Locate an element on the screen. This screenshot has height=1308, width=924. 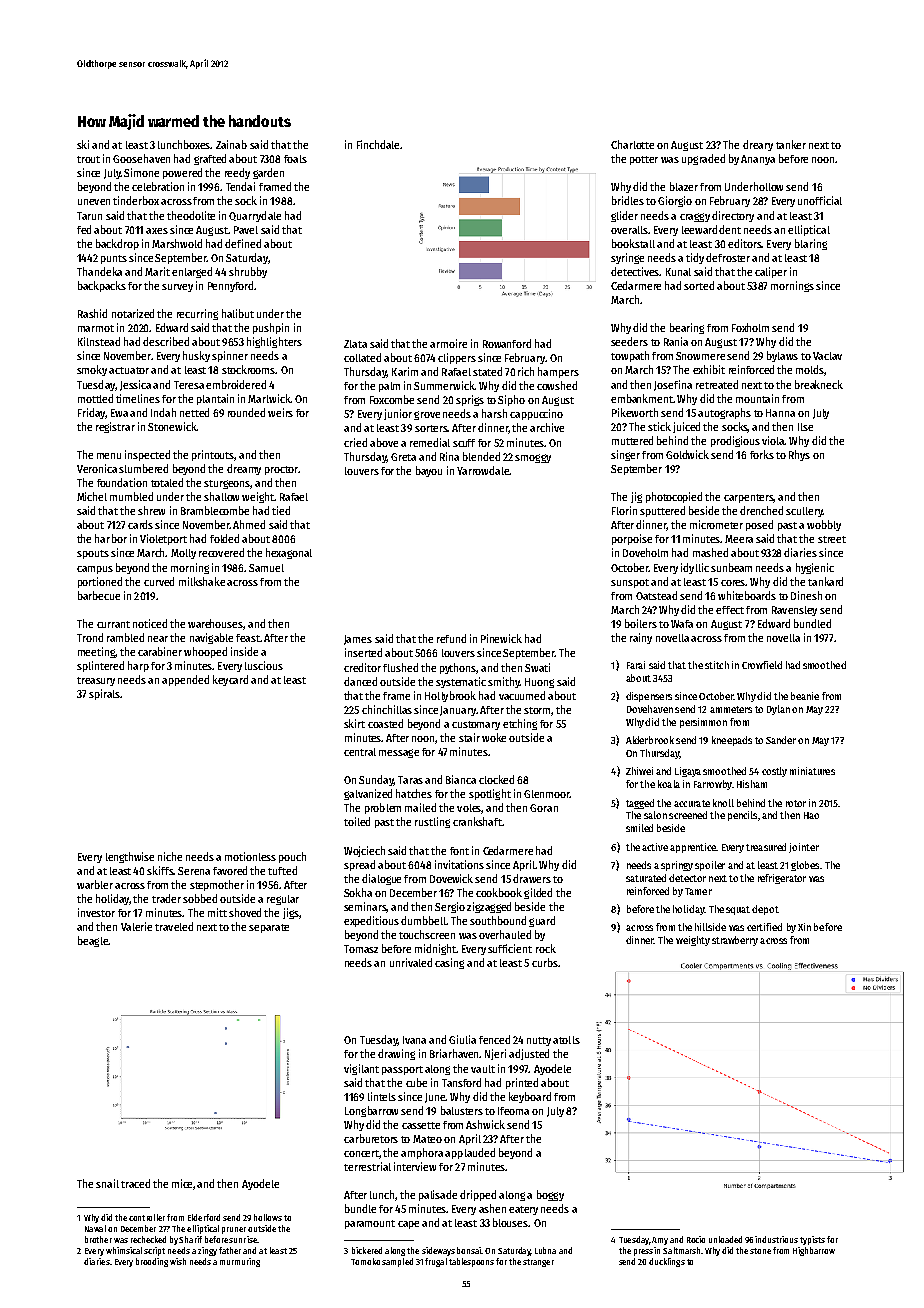
Elderford is located at coordinates (204, 1217).
